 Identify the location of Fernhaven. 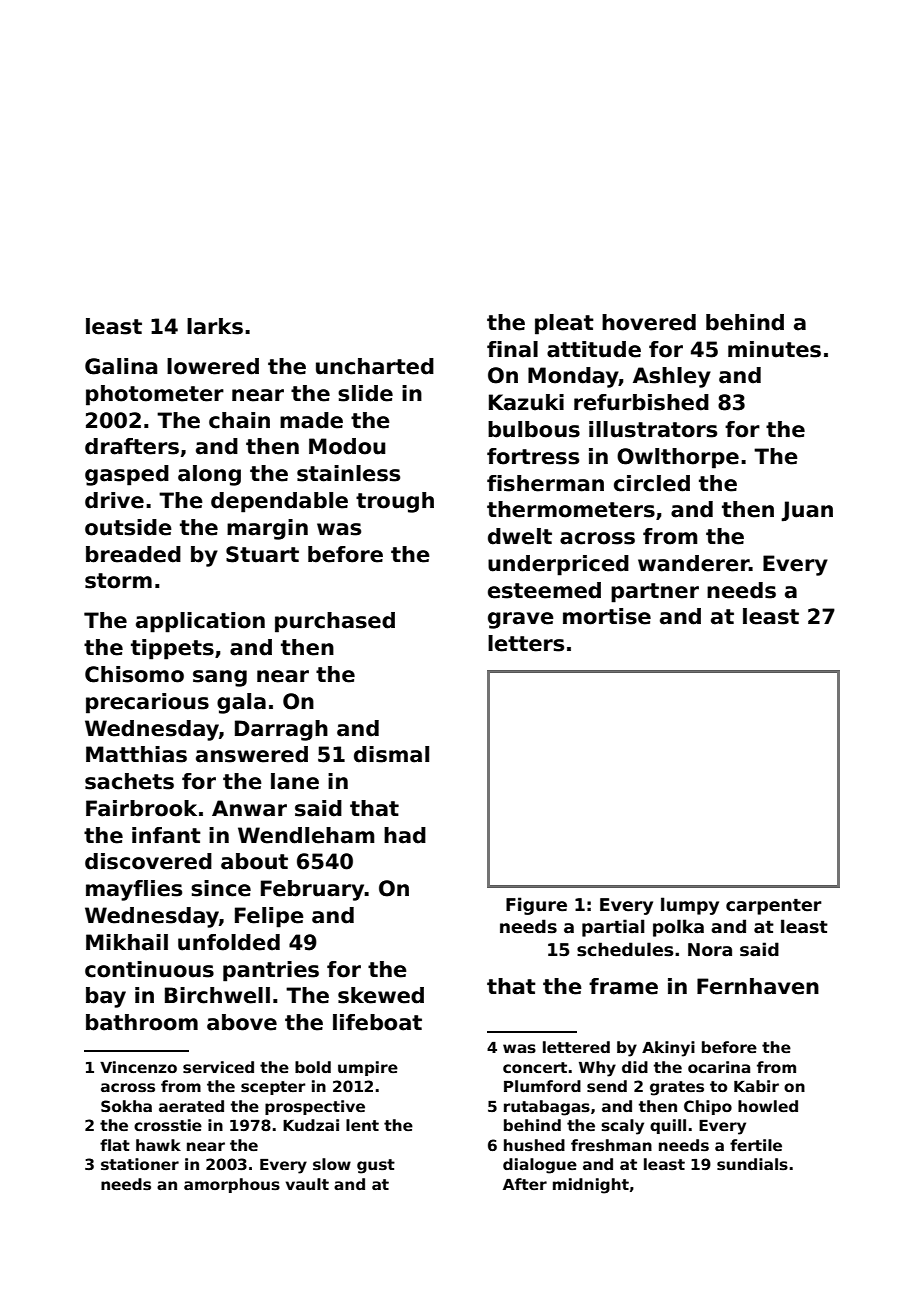
(758, 986).
